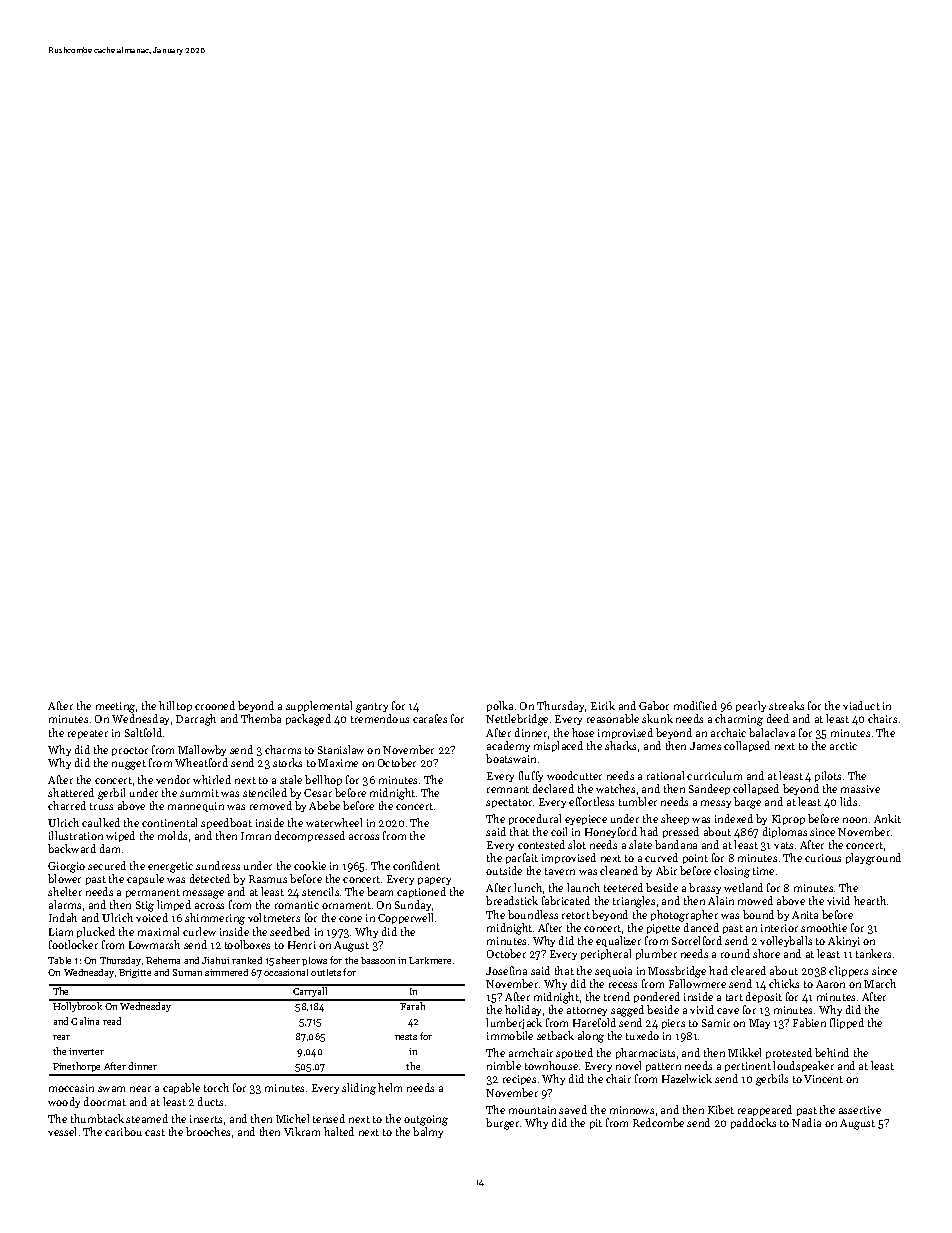 The image size is (952, 1233). What do you see at coordinates (215, 705) in the document?
I see `crooned` at bounding box center [215, 705].
